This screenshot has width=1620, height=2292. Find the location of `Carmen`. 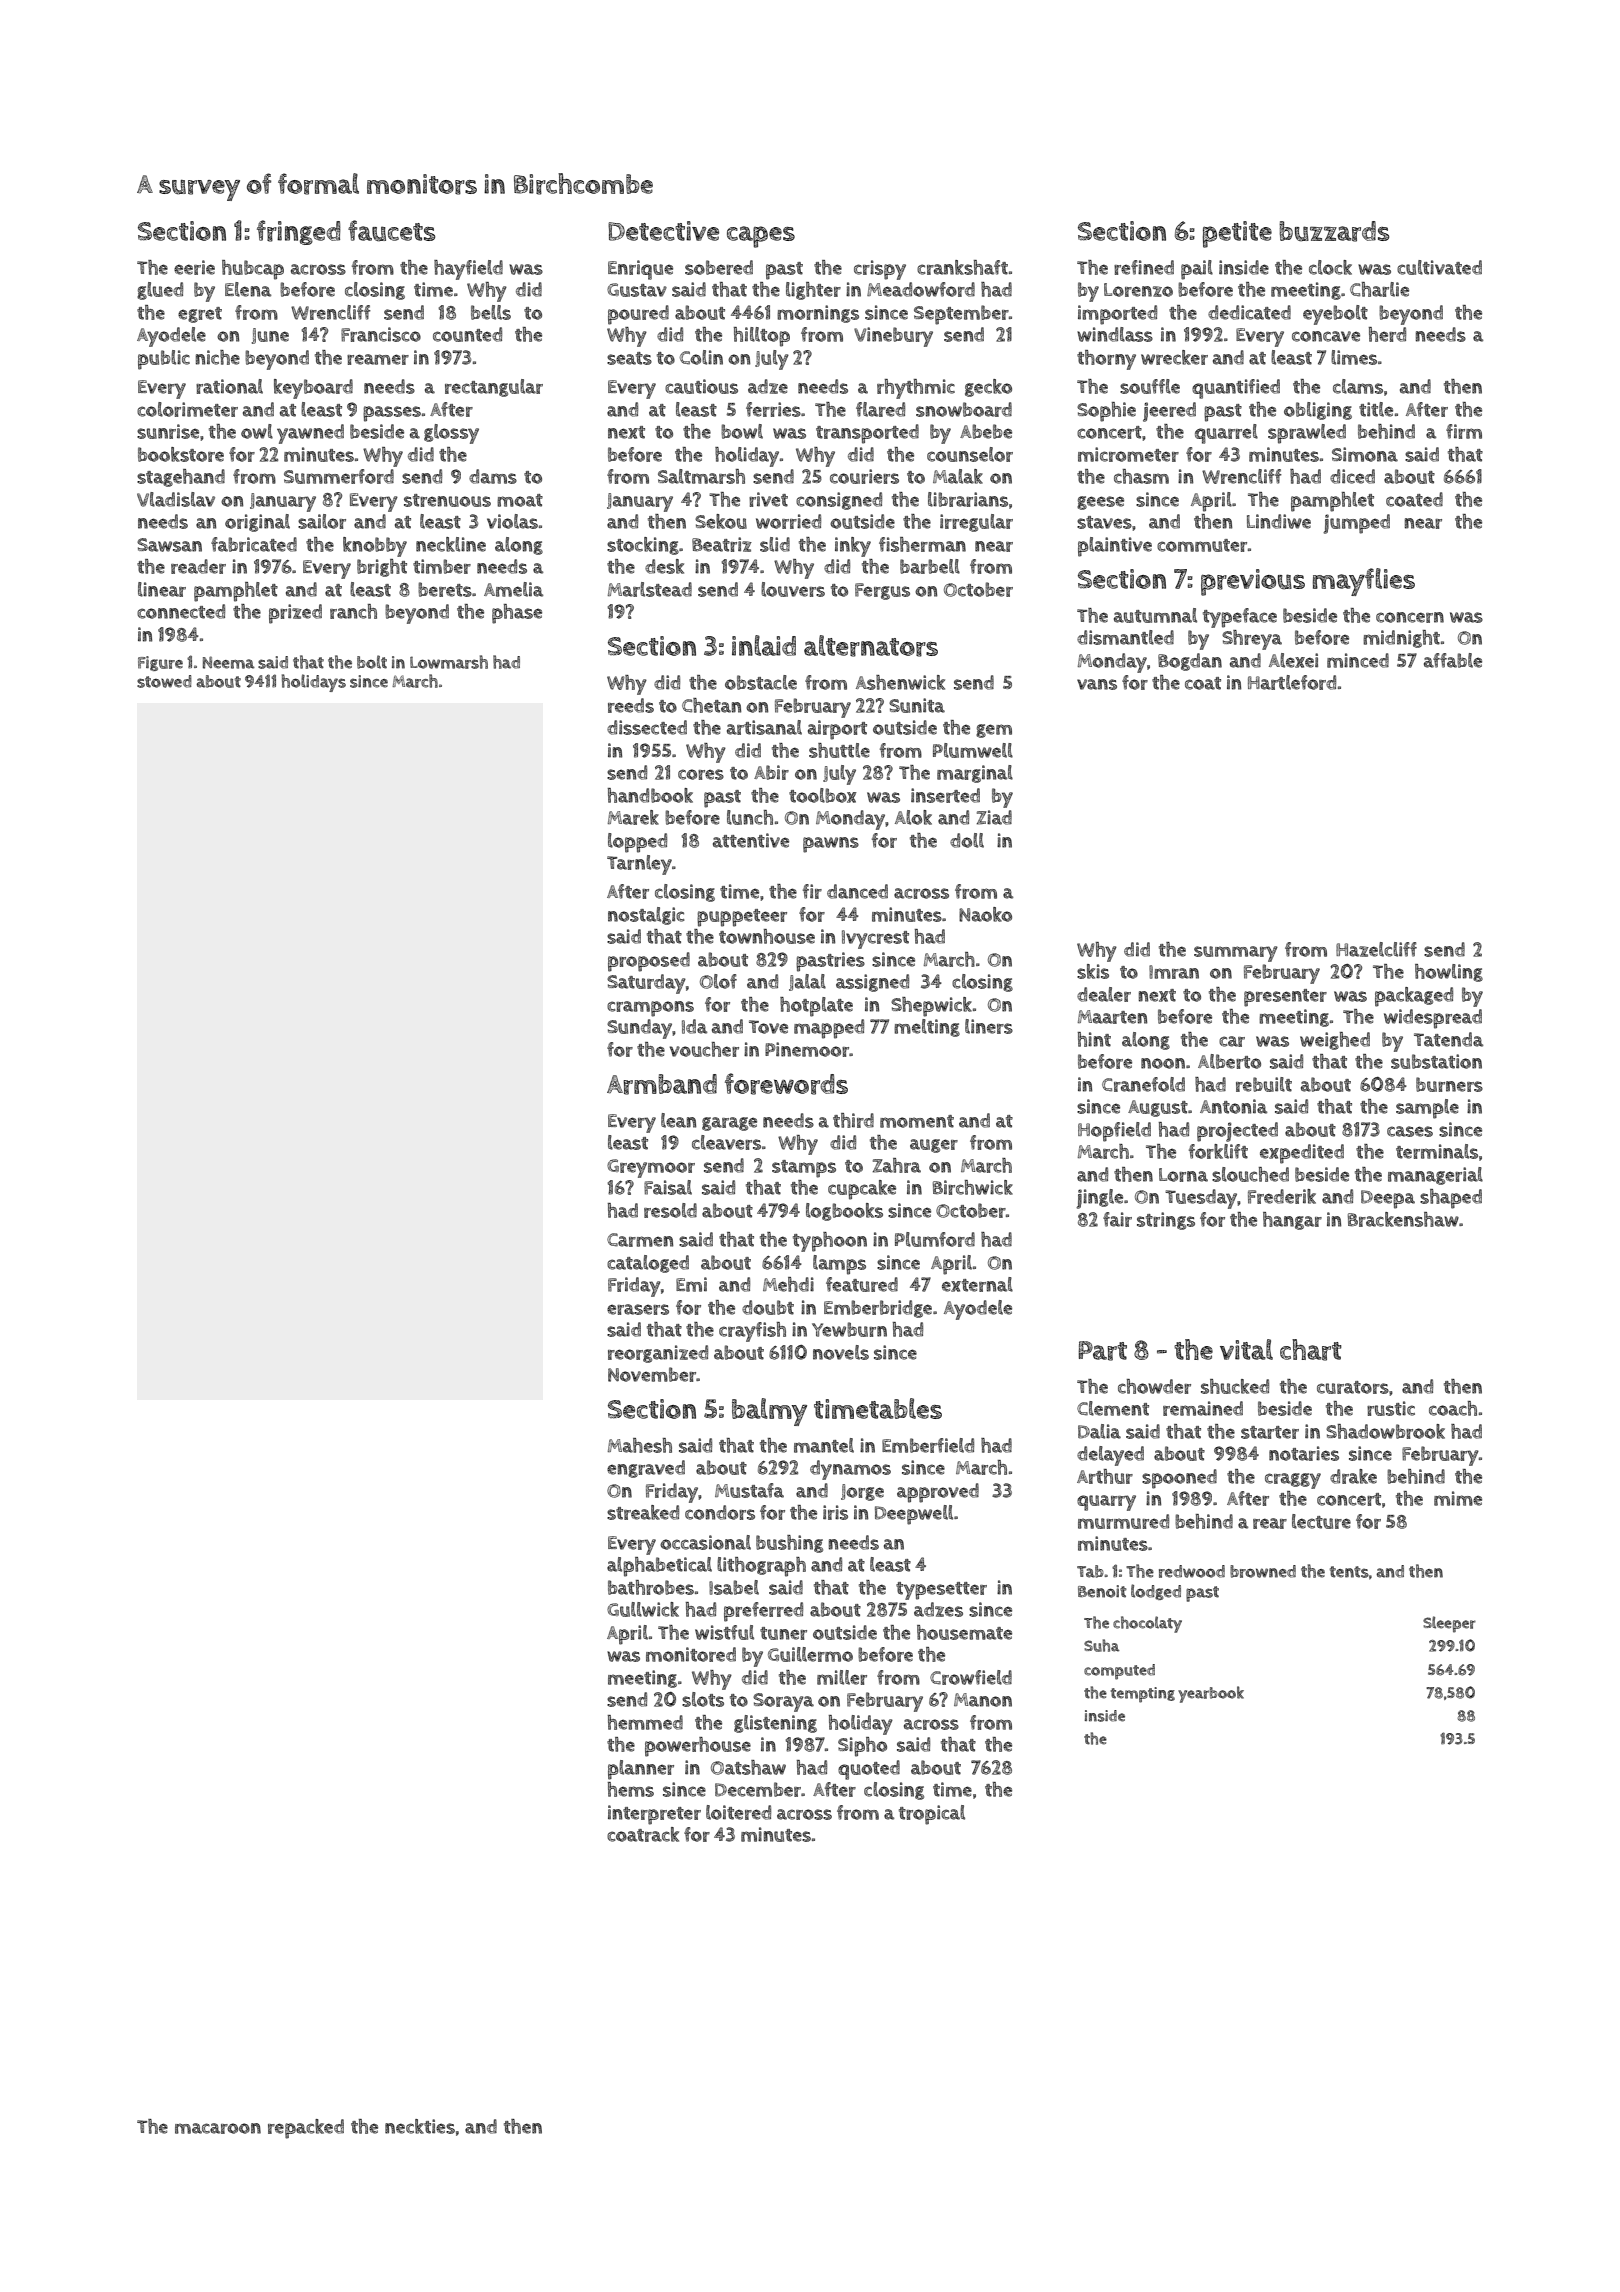

Carmen is located at coordinates (640, 1240).
